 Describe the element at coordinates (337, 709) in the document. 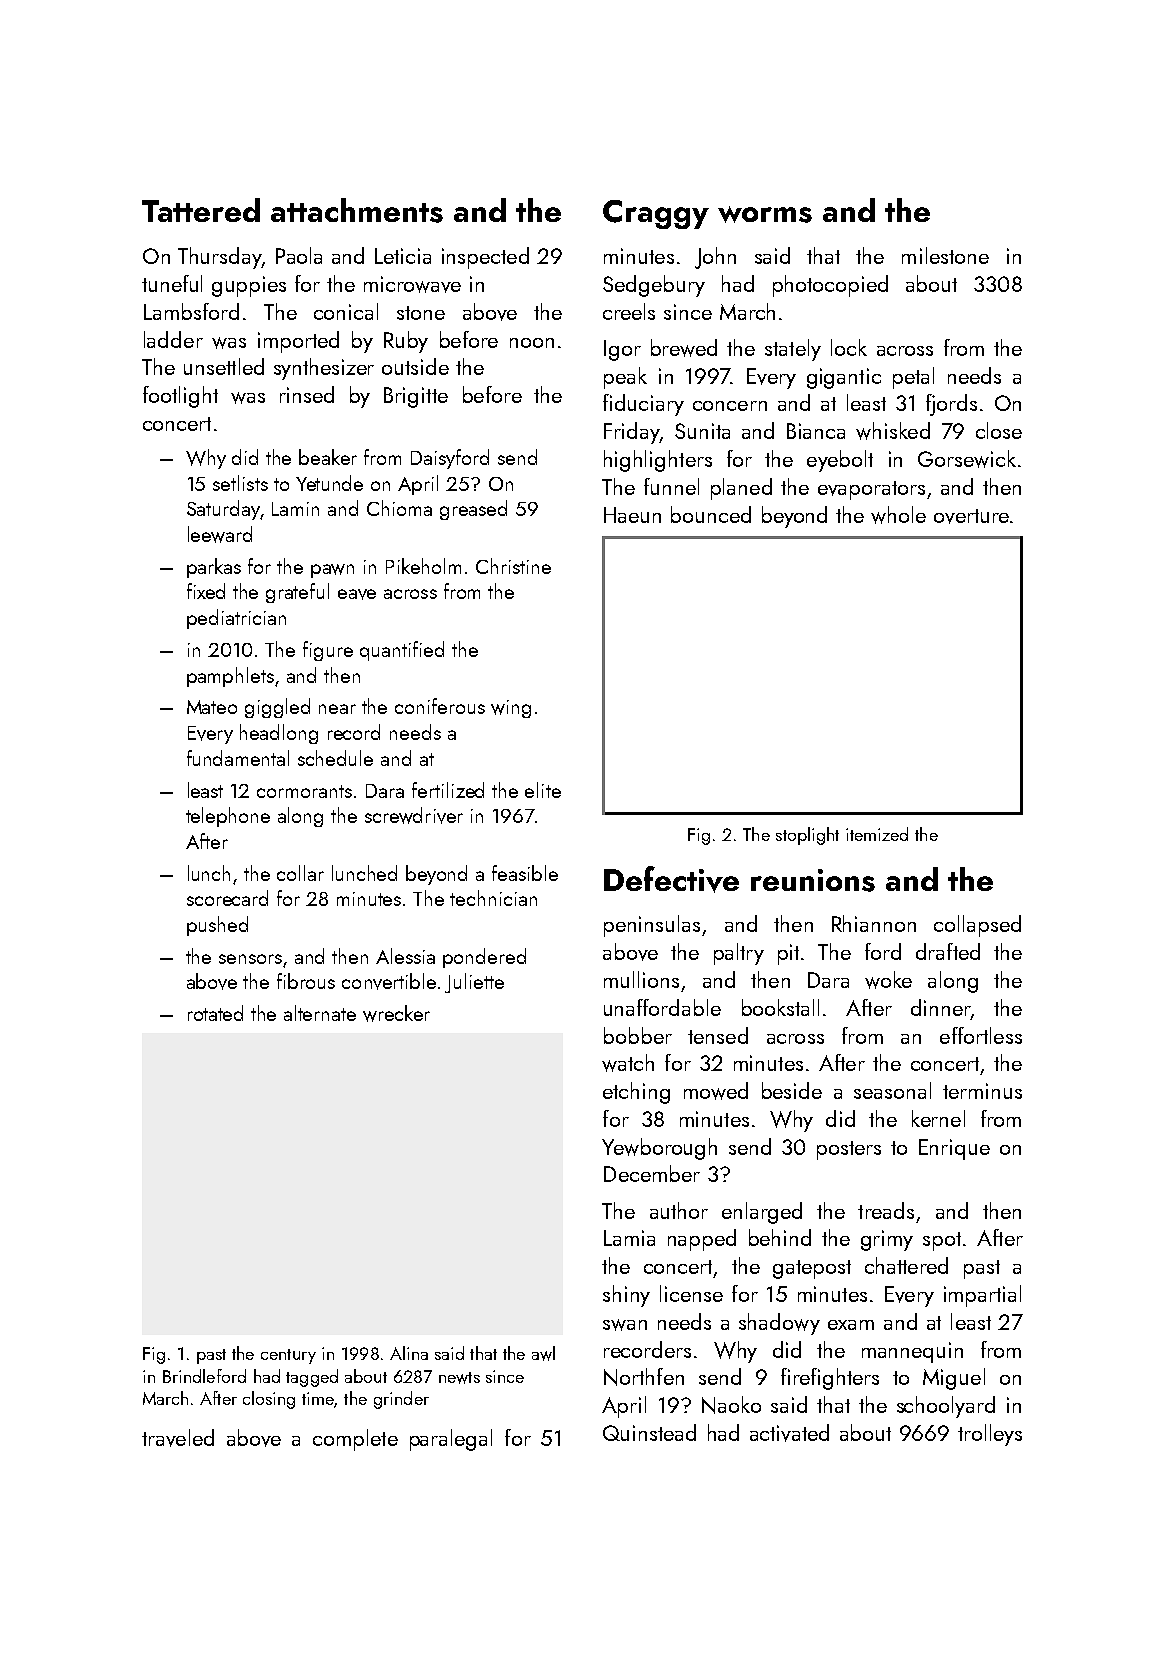

I see `near` at that location.
